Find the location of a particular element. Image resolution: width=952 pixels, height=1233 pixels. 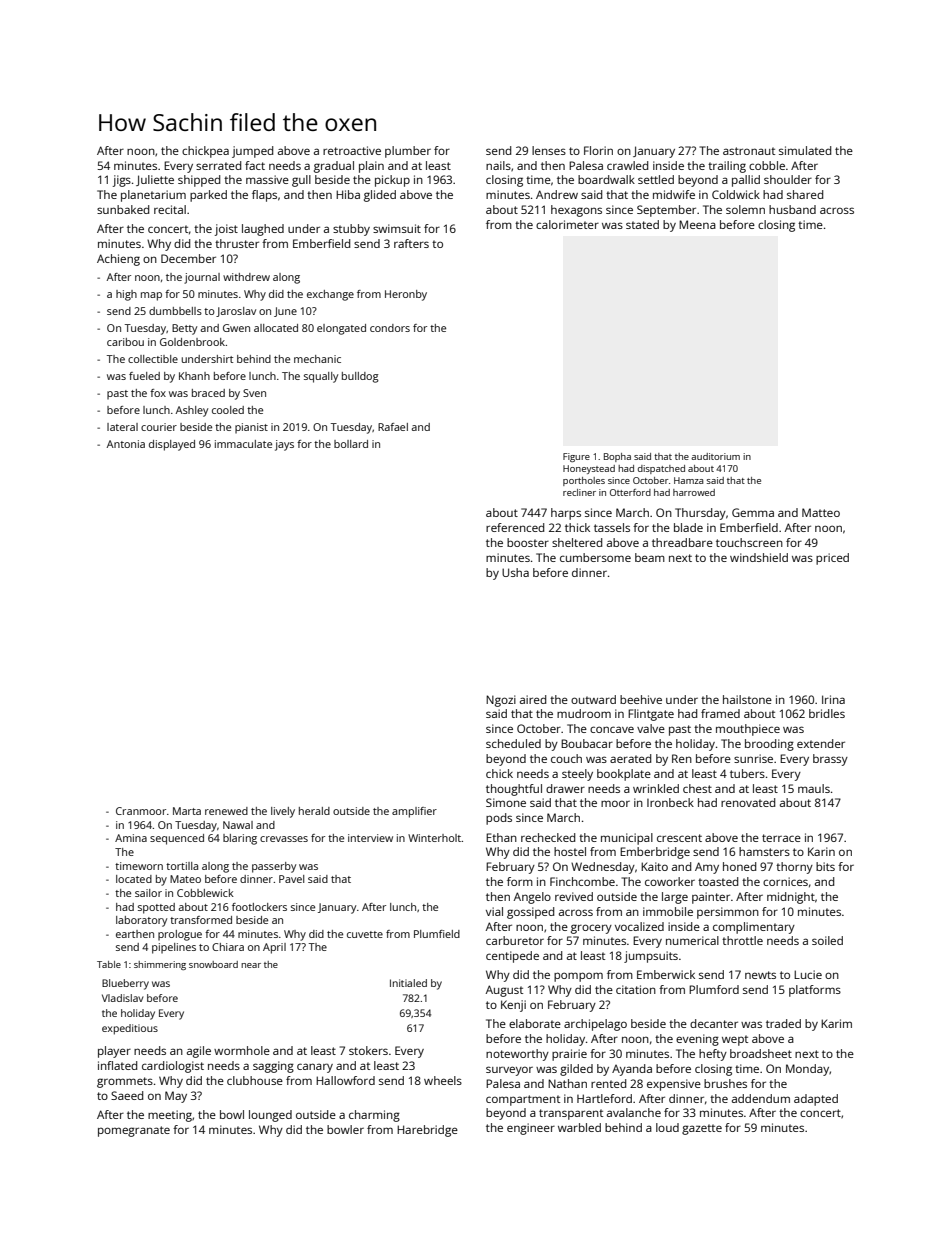

Antonia is located at coordinates (126, 444).
